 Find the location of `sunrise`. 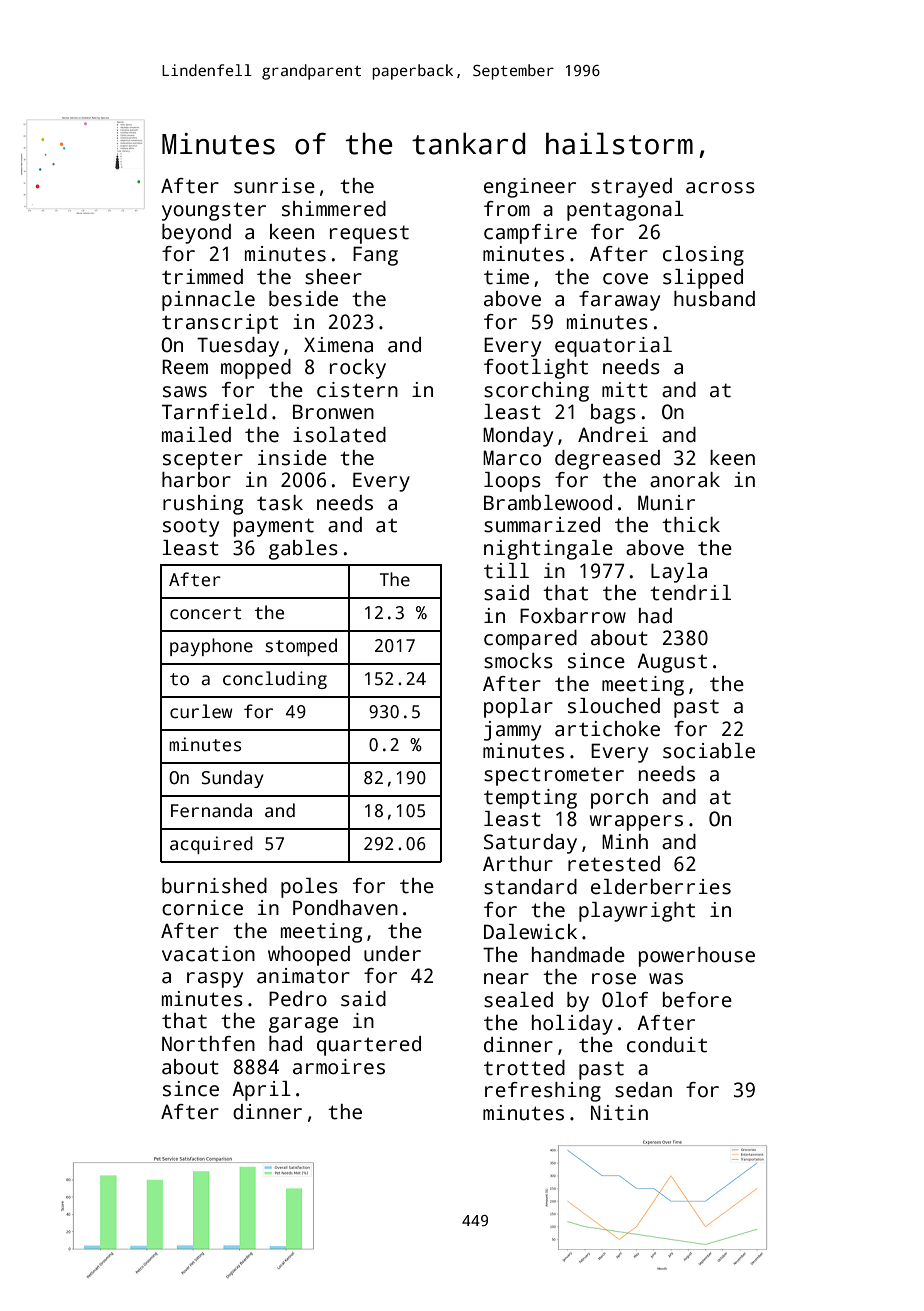

sunrise is located at coordinates (274, 186).
